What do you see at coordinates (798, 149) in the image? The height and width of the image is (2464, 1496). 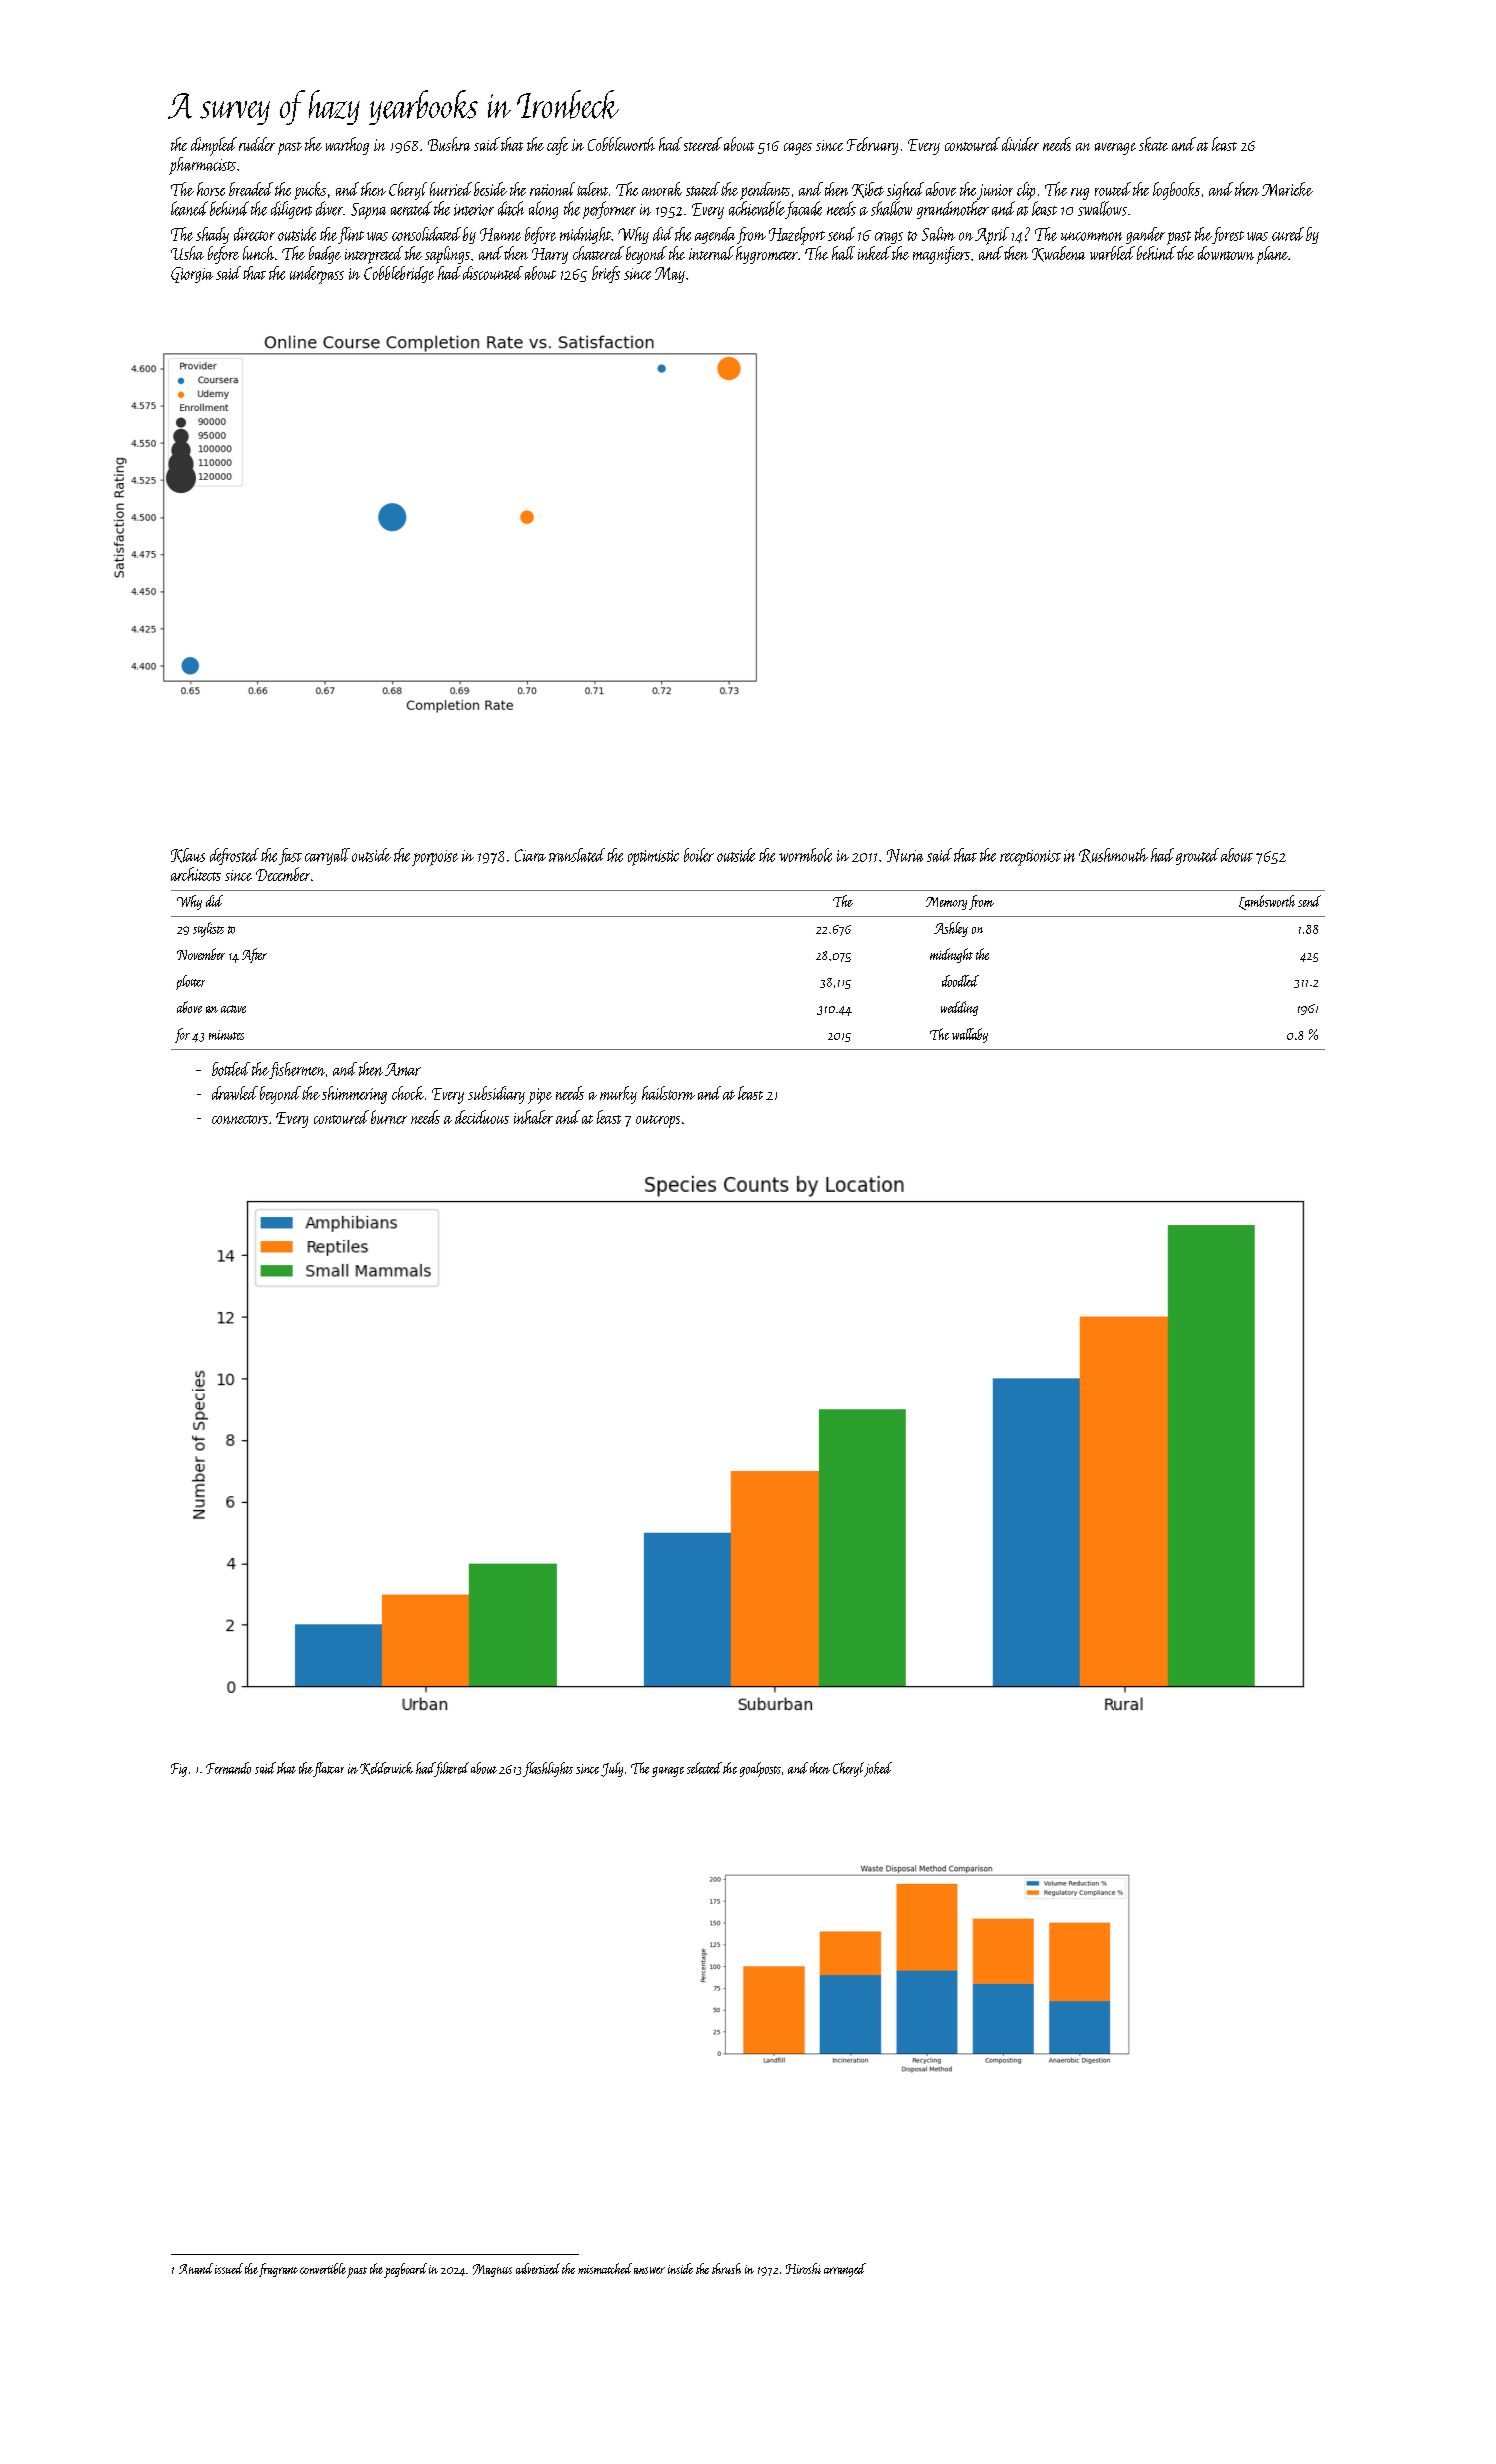 I see `cages` at bounding box center [798, 149].
